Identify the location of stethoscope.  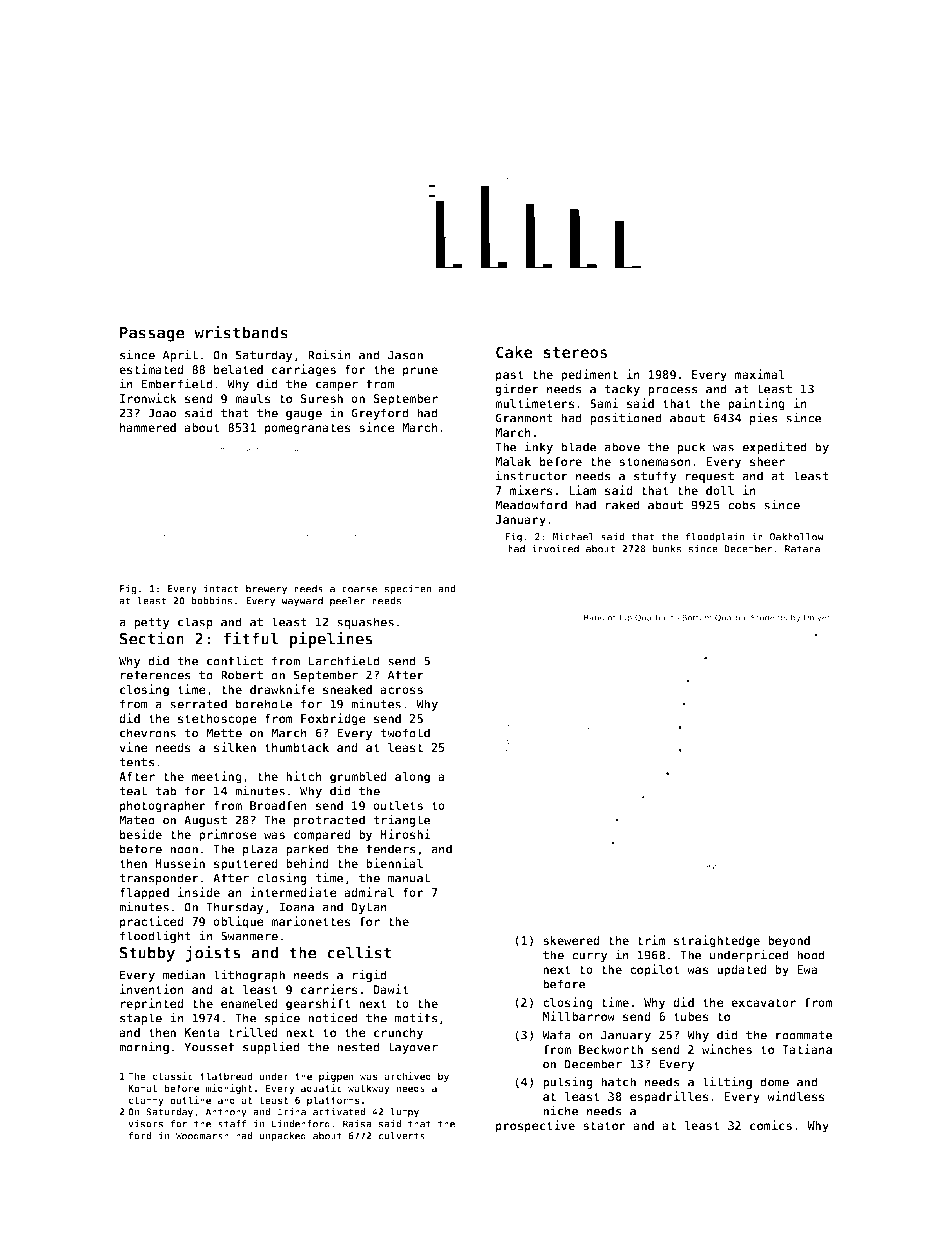
(217, 720).
